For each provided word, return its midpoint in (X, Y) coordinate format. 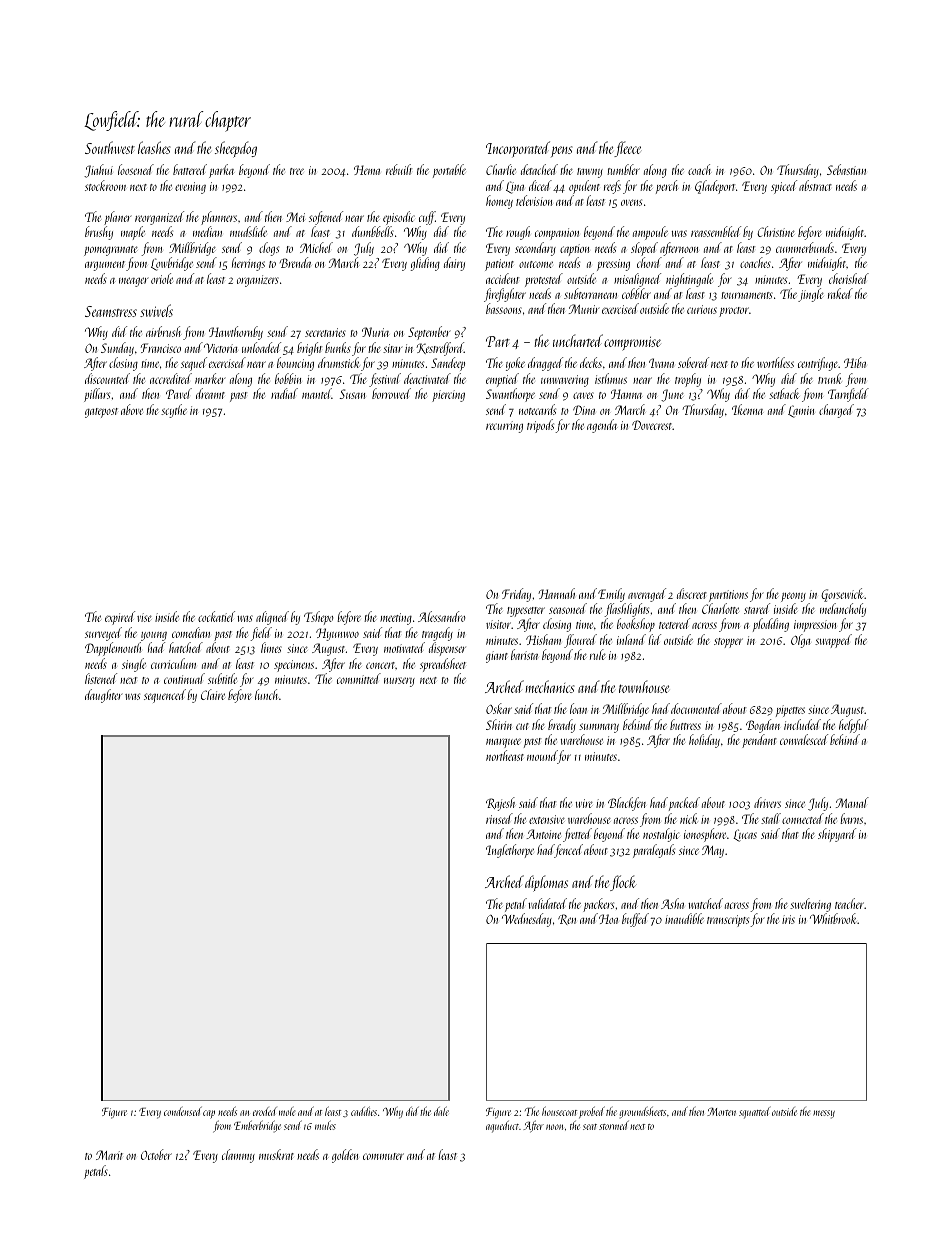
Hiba (855, 362)
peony (793, 597)
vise (144, 617)
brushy (99, 233)
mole (287, 1111)
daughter (104, 696)
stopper (728, 643)
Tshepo (318, 618)
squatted (754, 1113)
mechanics (550, 686)
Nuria (375, 332)
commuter (383, 1156)
